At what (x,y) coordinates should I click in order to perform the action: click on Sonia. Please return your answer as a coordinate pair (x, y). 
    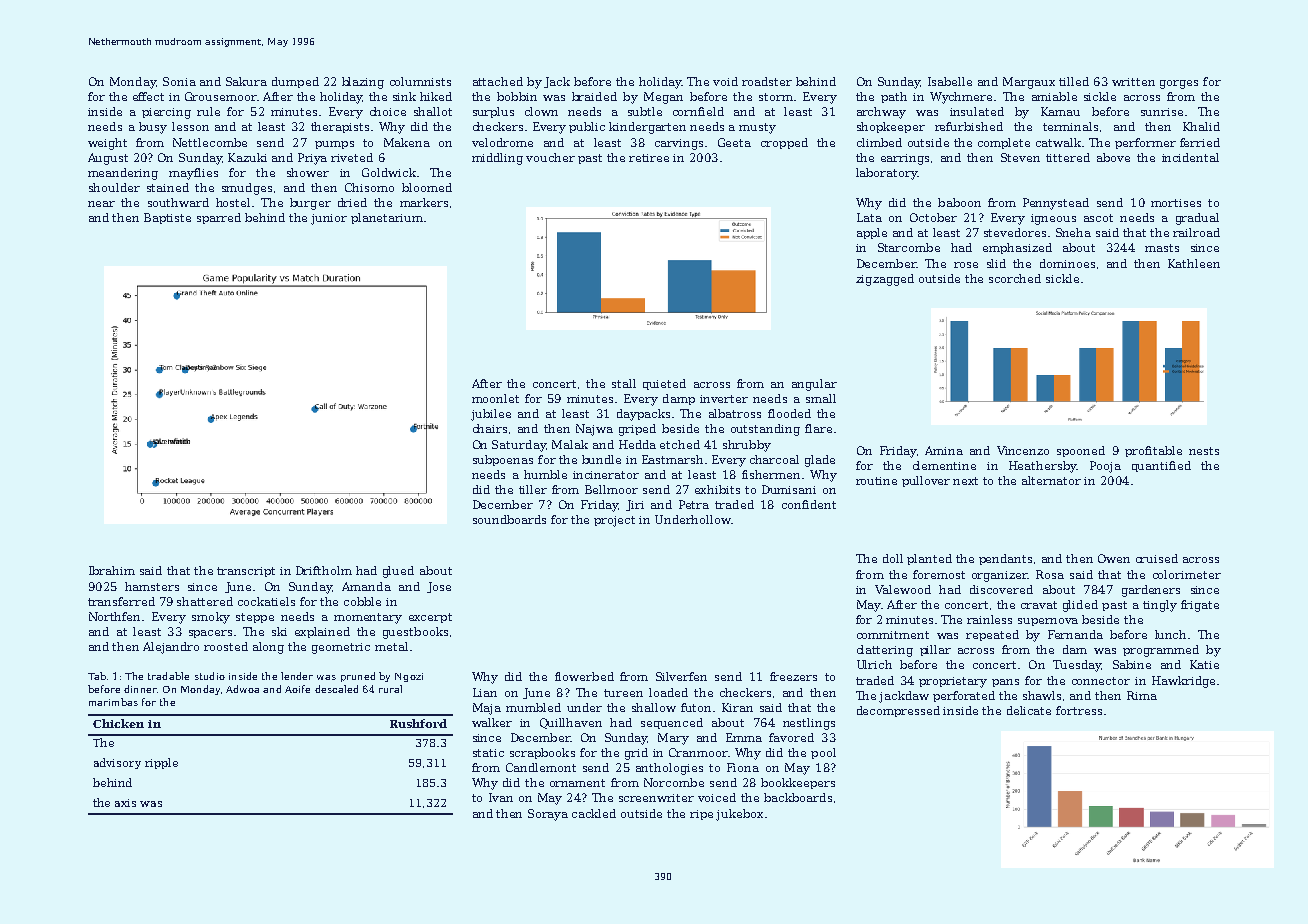
    Looking at the image, I should click on (179, 81).
